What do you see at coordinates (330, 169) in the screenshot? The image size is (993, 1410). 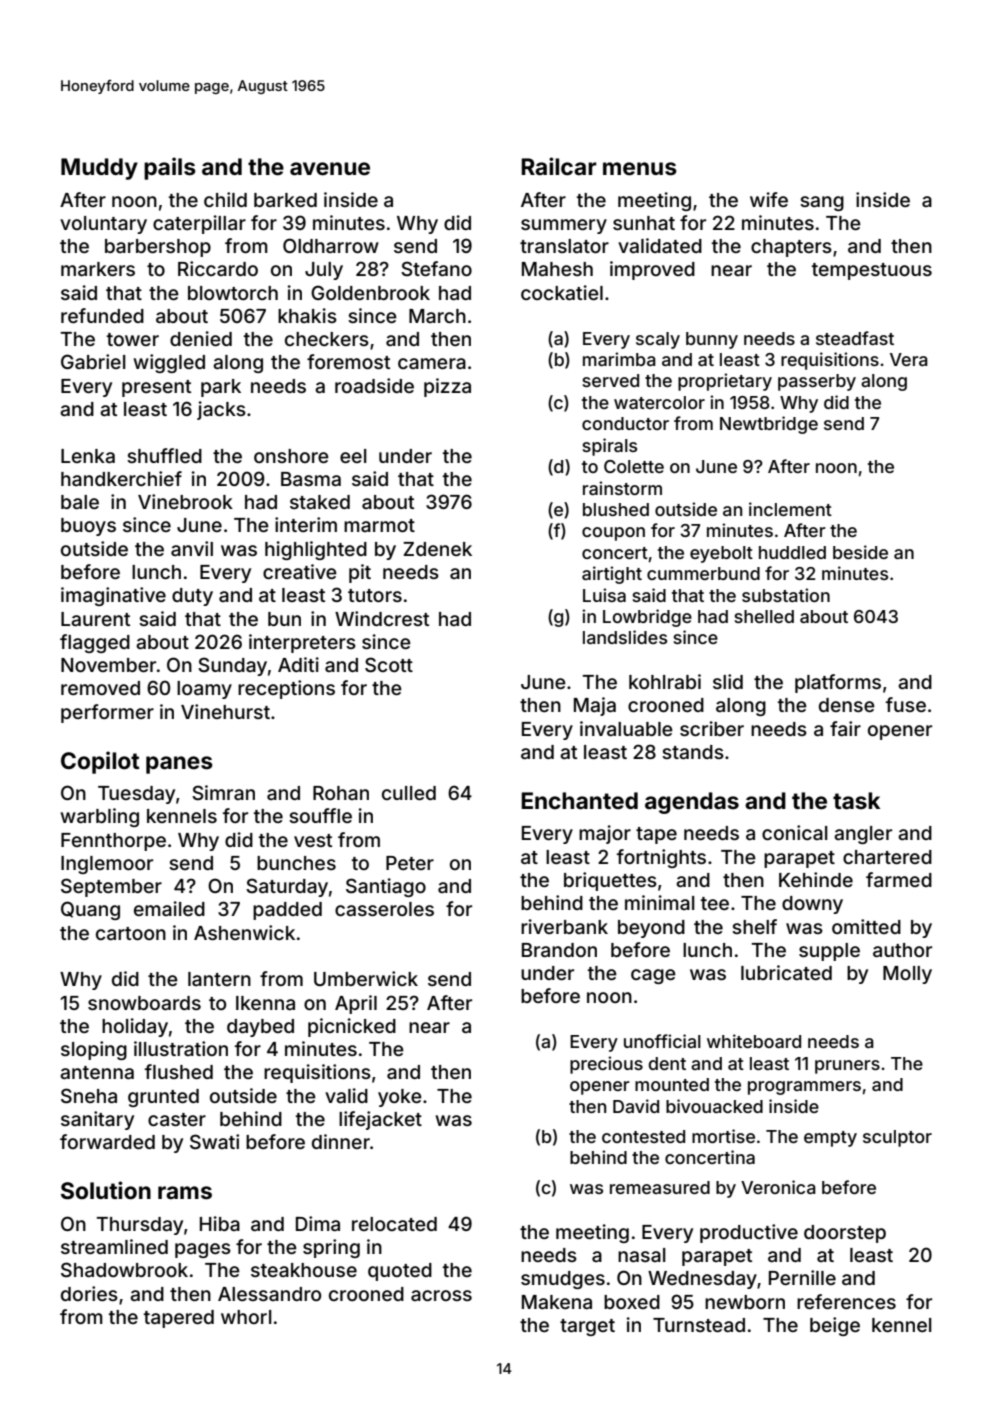 I see `avenue` at bounding box center [330, 169].
